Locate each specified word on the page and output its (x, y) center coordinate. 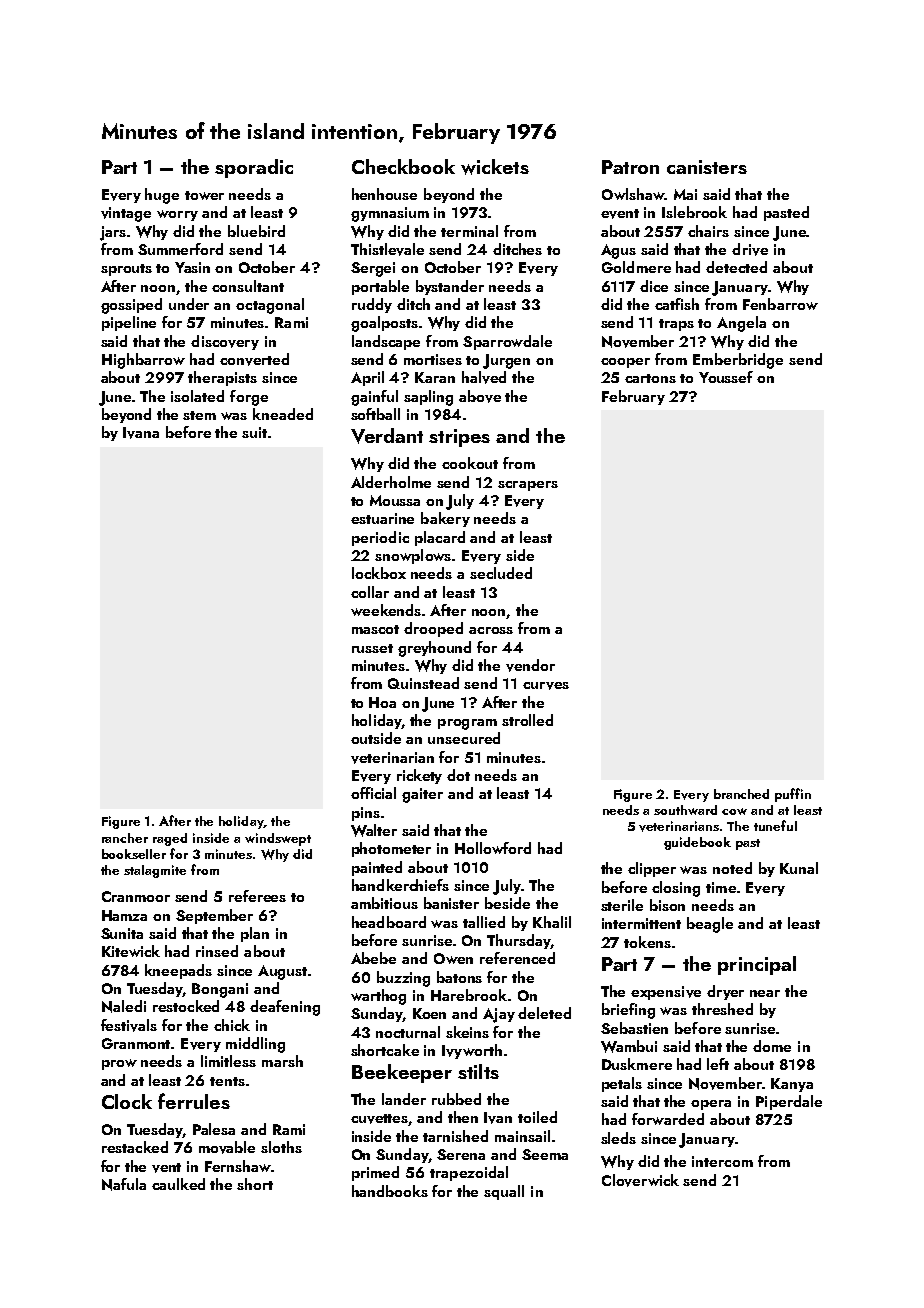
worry (177, 215)
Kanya (792, 1085)
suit (254, 432)
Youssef (726, 377)
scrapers (528, 486)
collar (370, 592)
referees (257, 896)
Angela (741, 324)
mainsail (522, 1136)
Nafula (124, 1184)
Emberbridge (738, 361)
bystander (450, 287)
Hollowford (493, 848)
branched (741, 794)
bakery (445, 519)
